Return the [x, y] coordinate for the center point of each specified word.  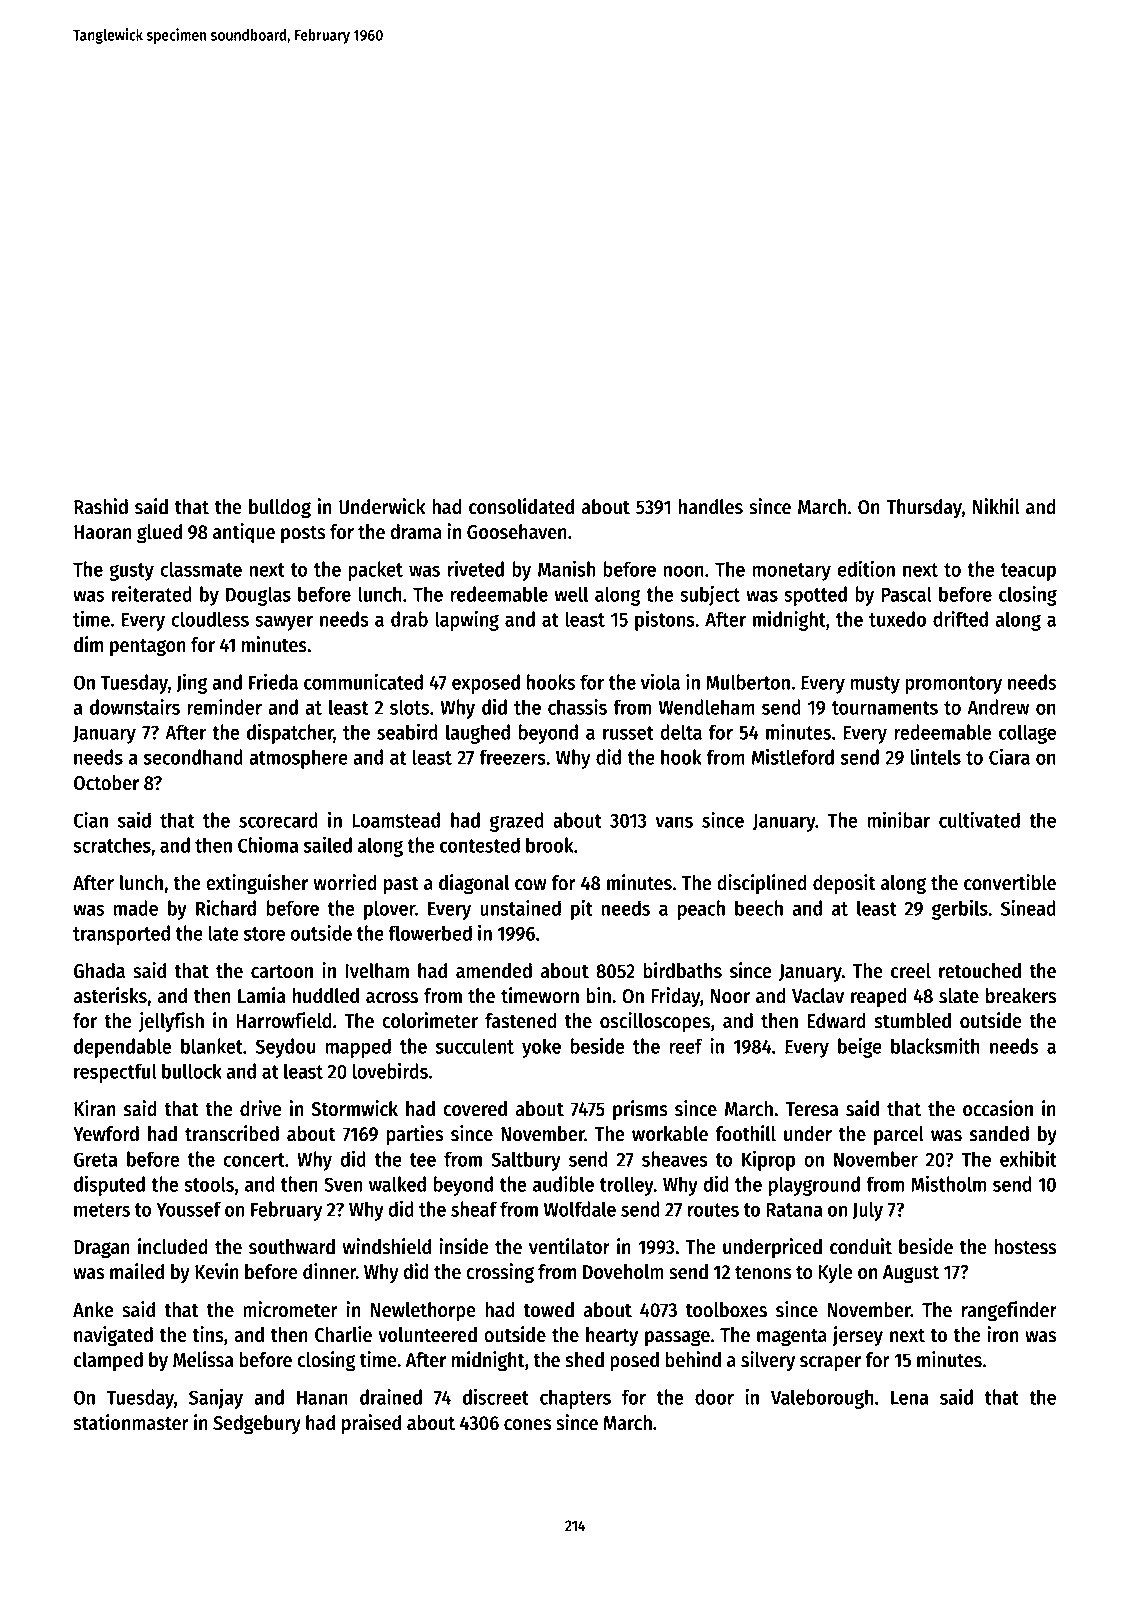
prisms [640, 1110]
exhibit [1028, 1158]
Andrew [998, 707]
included [173, 1246]
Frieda [273, 681]
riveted [476, 568]
